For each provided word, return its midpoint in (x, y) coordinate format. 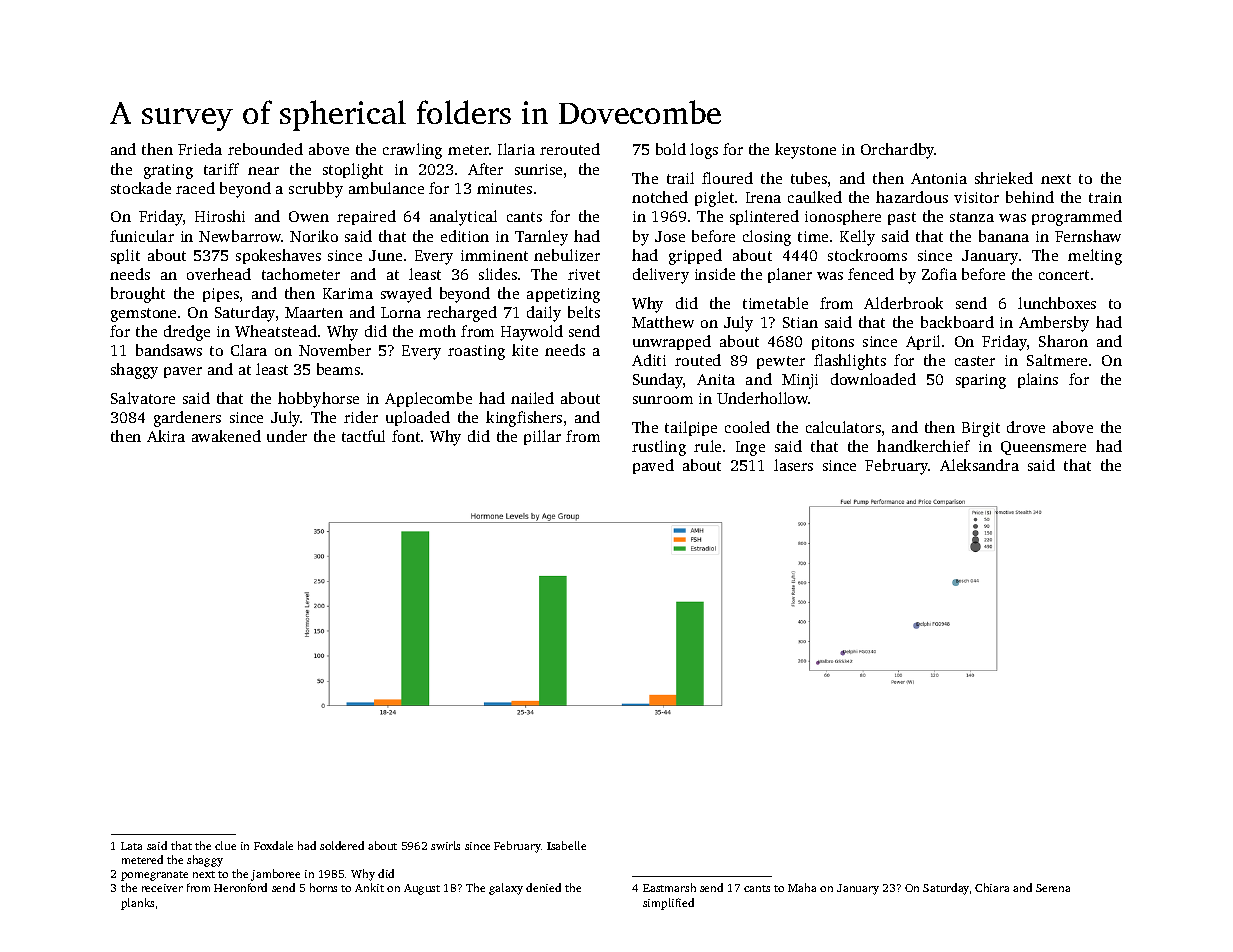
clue (225, 845)
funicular (142, 236)
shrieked (1004, 178)
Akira (166, 436)
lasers (793, 465)
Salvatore (143, 398)
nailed (532, 398)
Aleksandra (979, 465)
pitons (833, 343)
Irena (763, 197)
